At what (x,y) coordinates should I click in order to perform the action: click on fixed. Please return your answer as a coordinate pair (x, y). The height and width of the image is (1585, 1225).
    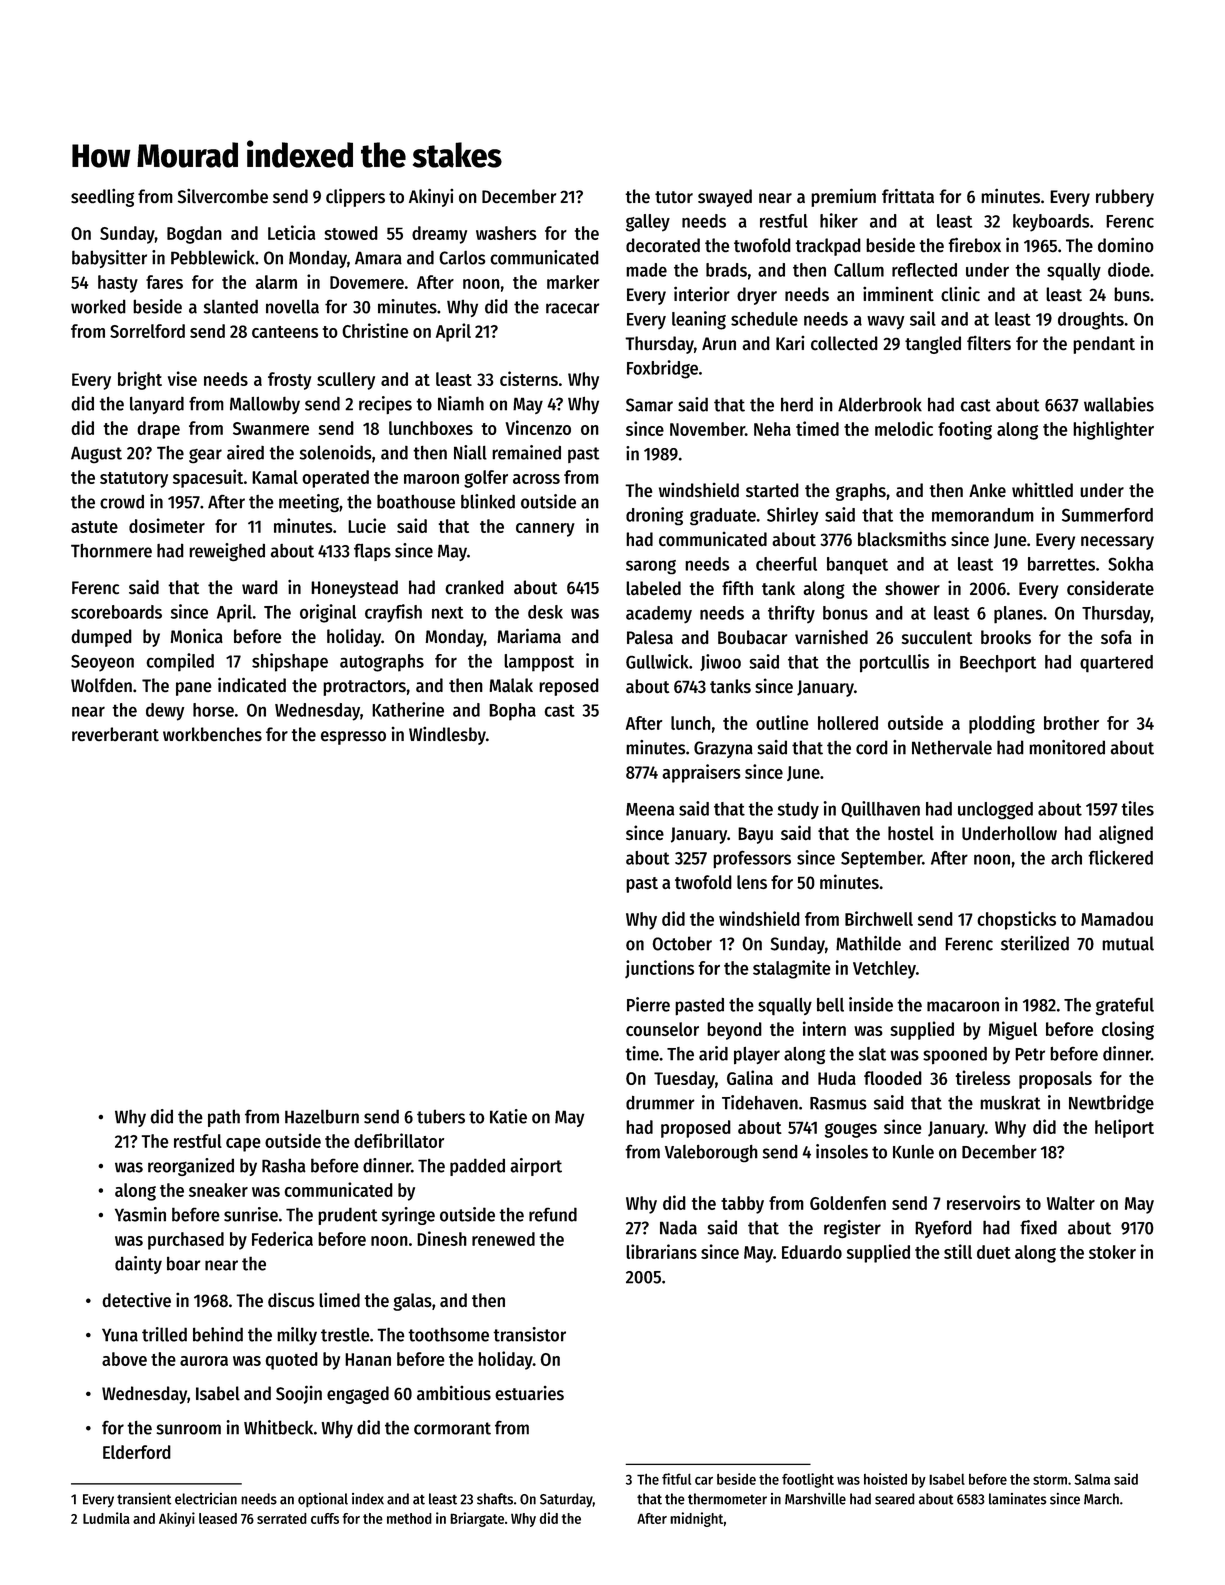
    Looking at the image, I should click on (1038, 1227).
